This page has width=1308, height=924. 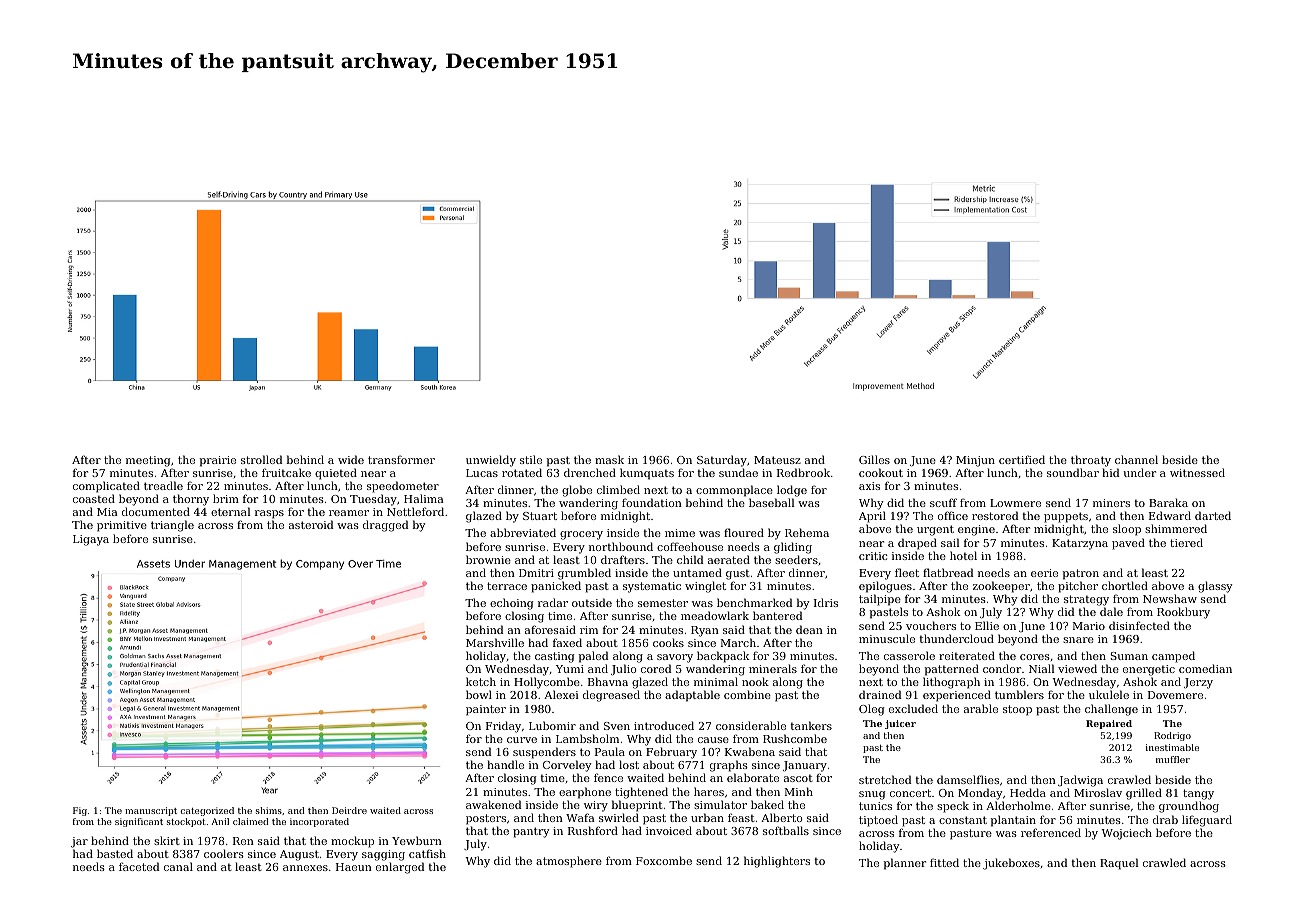 I want to click on backpack, so click(x=723, y=657).
